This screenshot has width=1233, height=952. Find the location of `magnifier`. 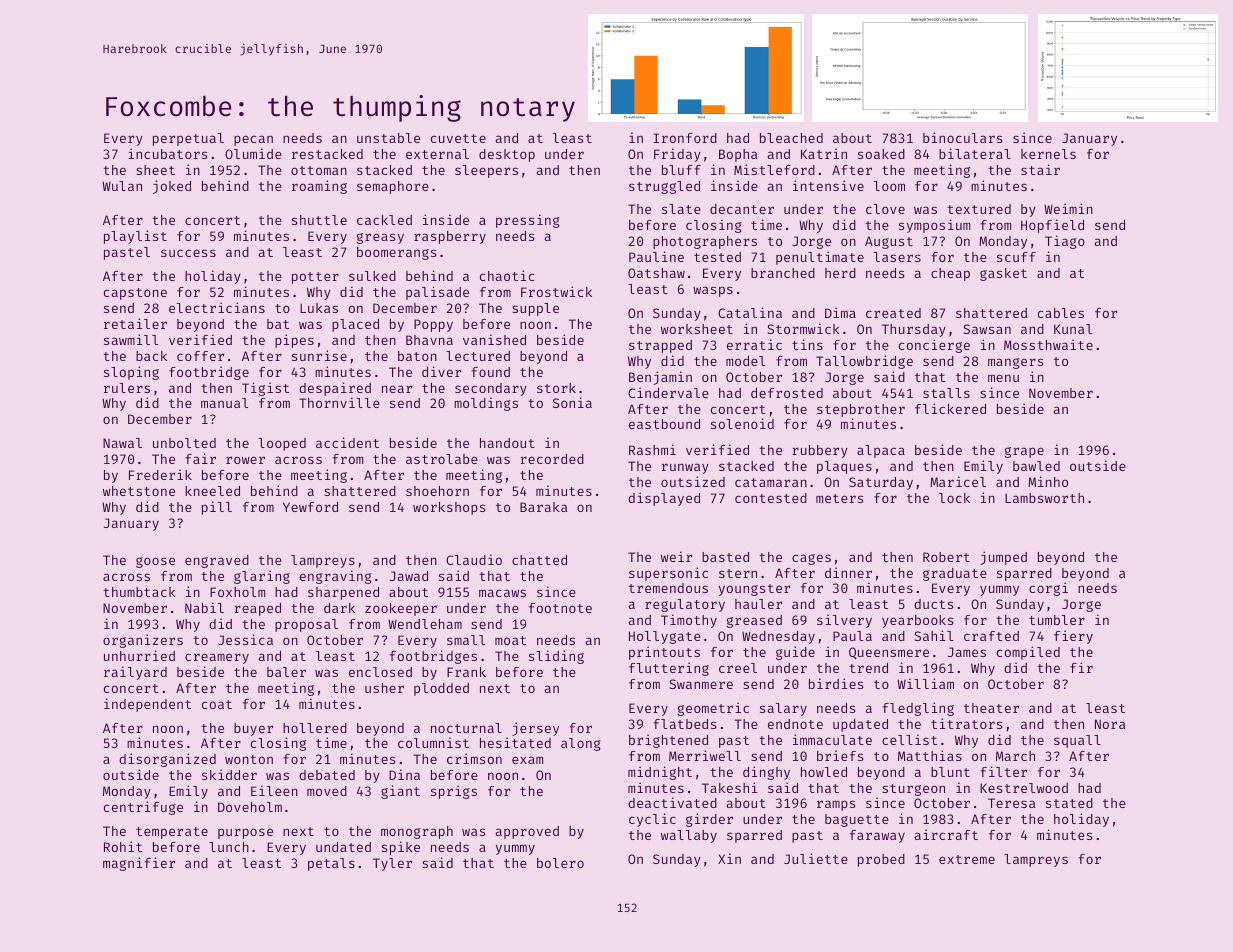

magnifier is located at coordinates (139, 864).
